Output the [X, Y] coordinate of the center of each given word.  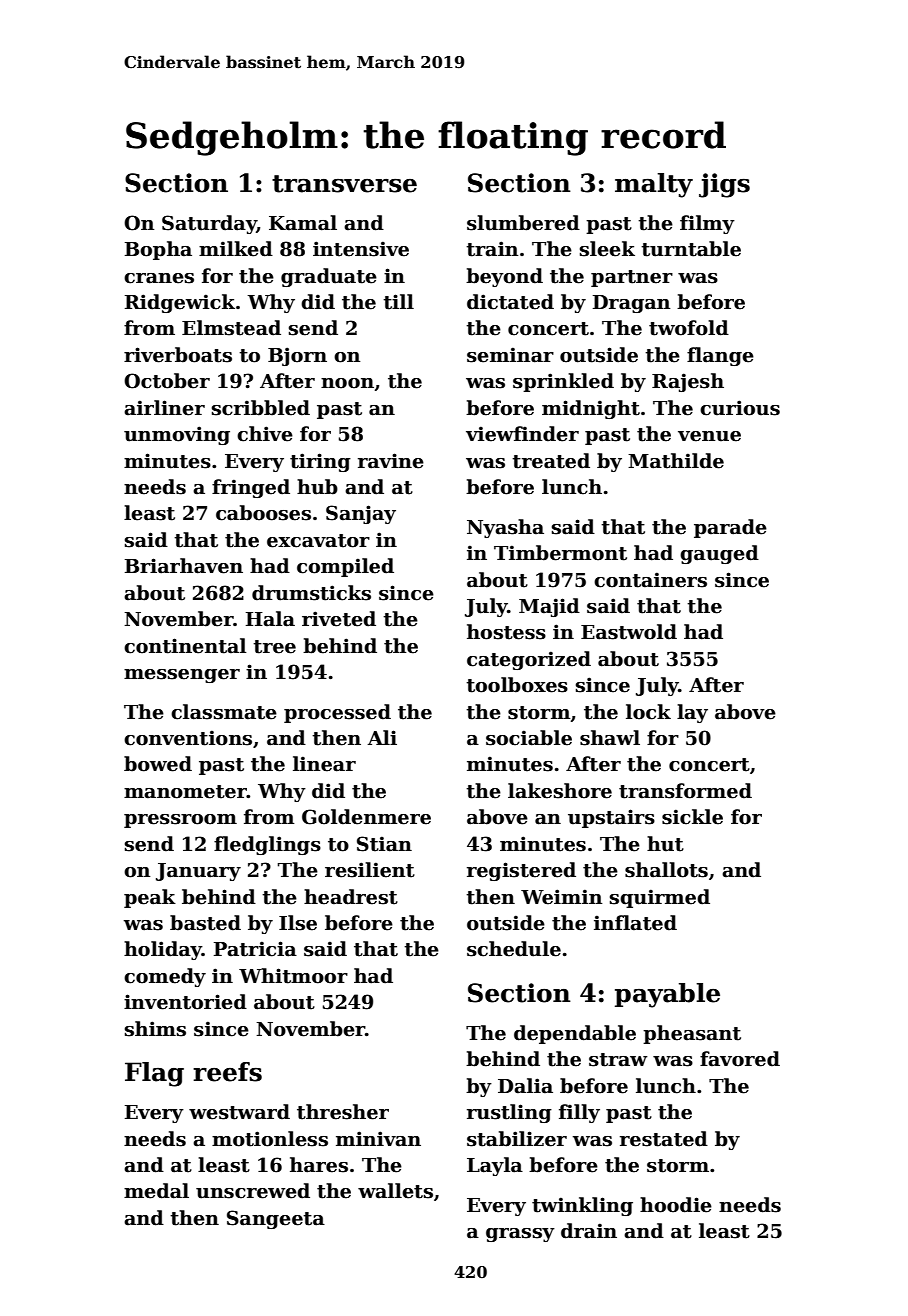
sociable [529, 738]
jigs [724, 185]
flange [720, 356]
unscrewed [253, 1191]
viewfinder [522, 434]
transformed [685, 791]
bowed [158, 764]
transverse [344, 184]
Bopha [158, 250]
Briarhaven [184, 566]
